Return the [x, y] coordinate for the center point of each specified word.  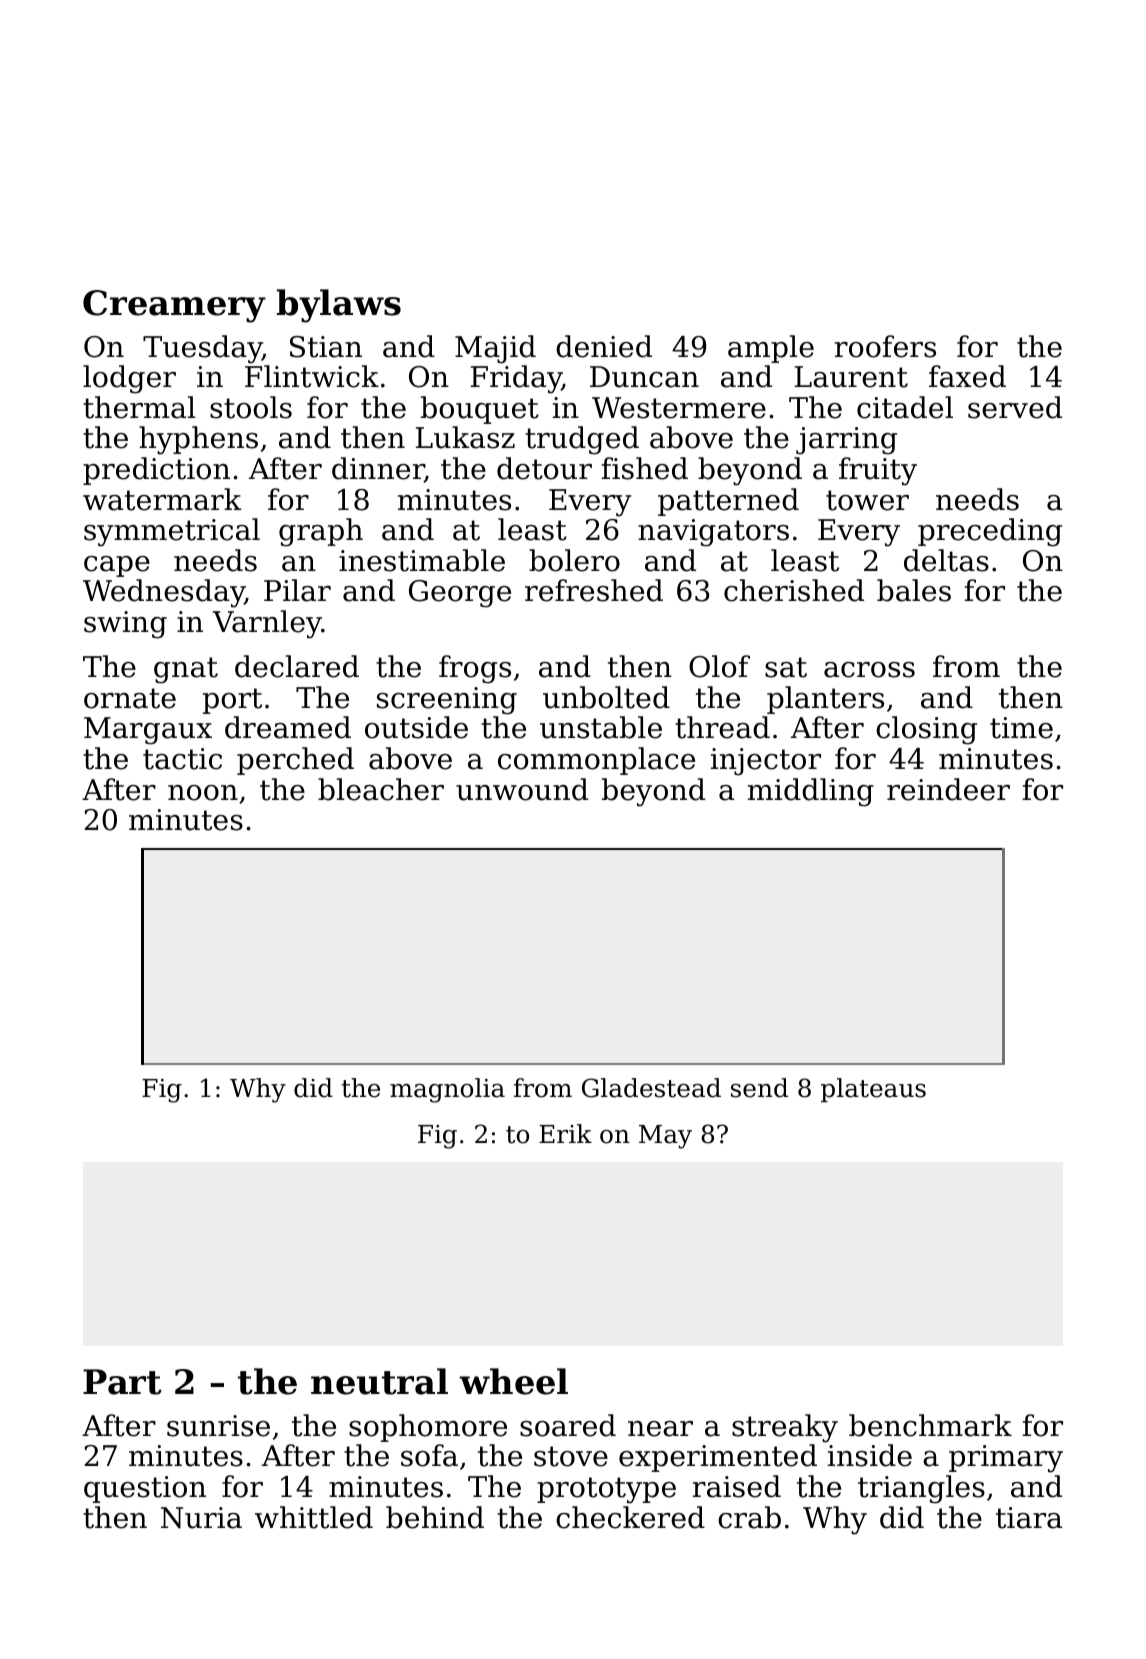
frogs [475, 669]
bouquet [480, 410]
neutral [379, 1381]
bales [914, 590]
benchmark [930, 1425]
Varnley [267, 624]
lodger [129, 379]
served [1015, 407]
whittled [314, 1517]
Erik [565, 1133]
